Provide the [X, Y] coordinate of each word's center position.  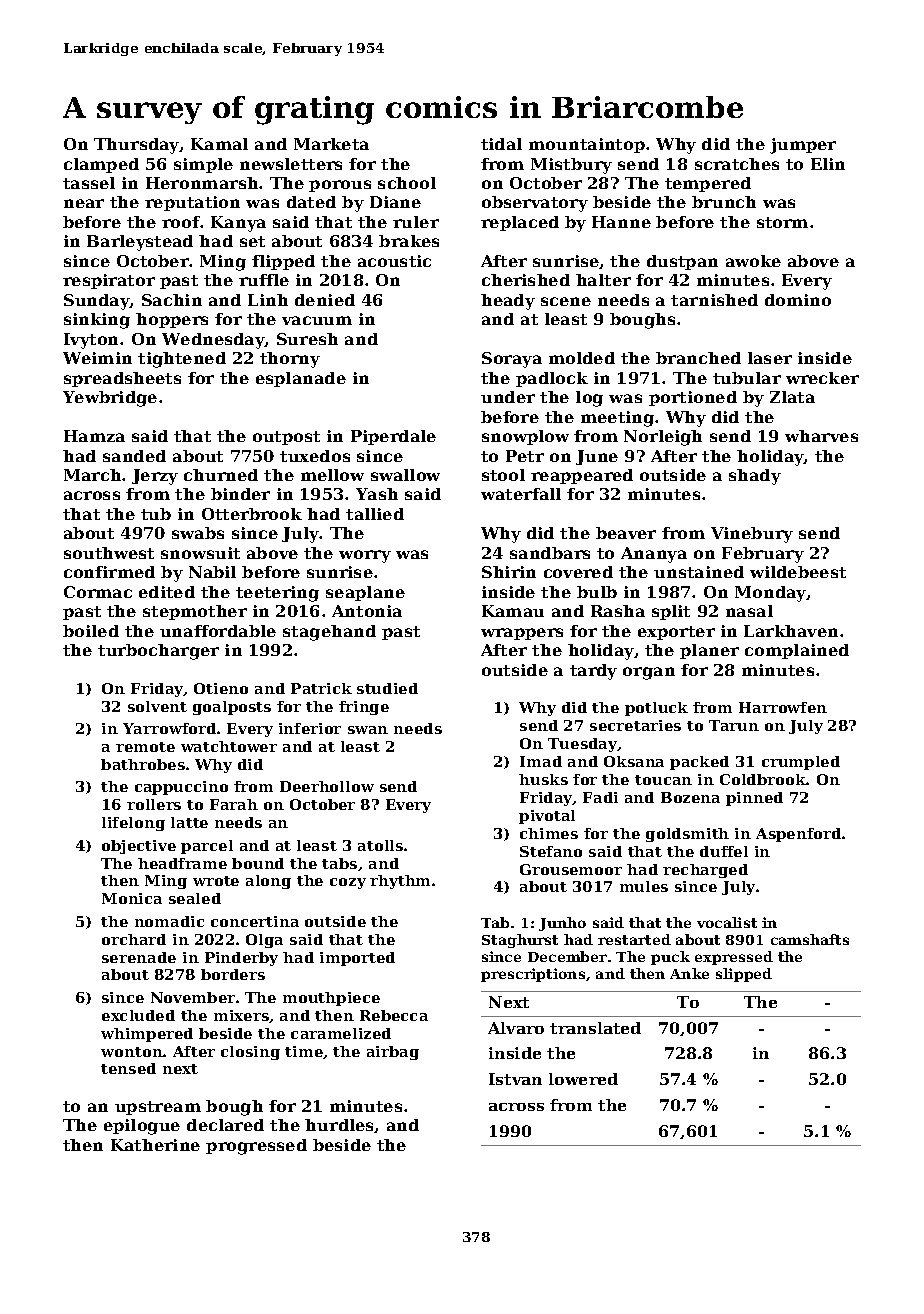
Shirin [509, 572]
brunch [724, 202]
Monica [132, 898]
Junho [562, 924]
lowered [583, 1079]
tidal [501, 144]
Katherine [155, 1145]
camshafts [810, 939]
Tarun [734, 725]
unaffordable [218, 631]
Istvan [515, 1079]
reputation [192, 203]
